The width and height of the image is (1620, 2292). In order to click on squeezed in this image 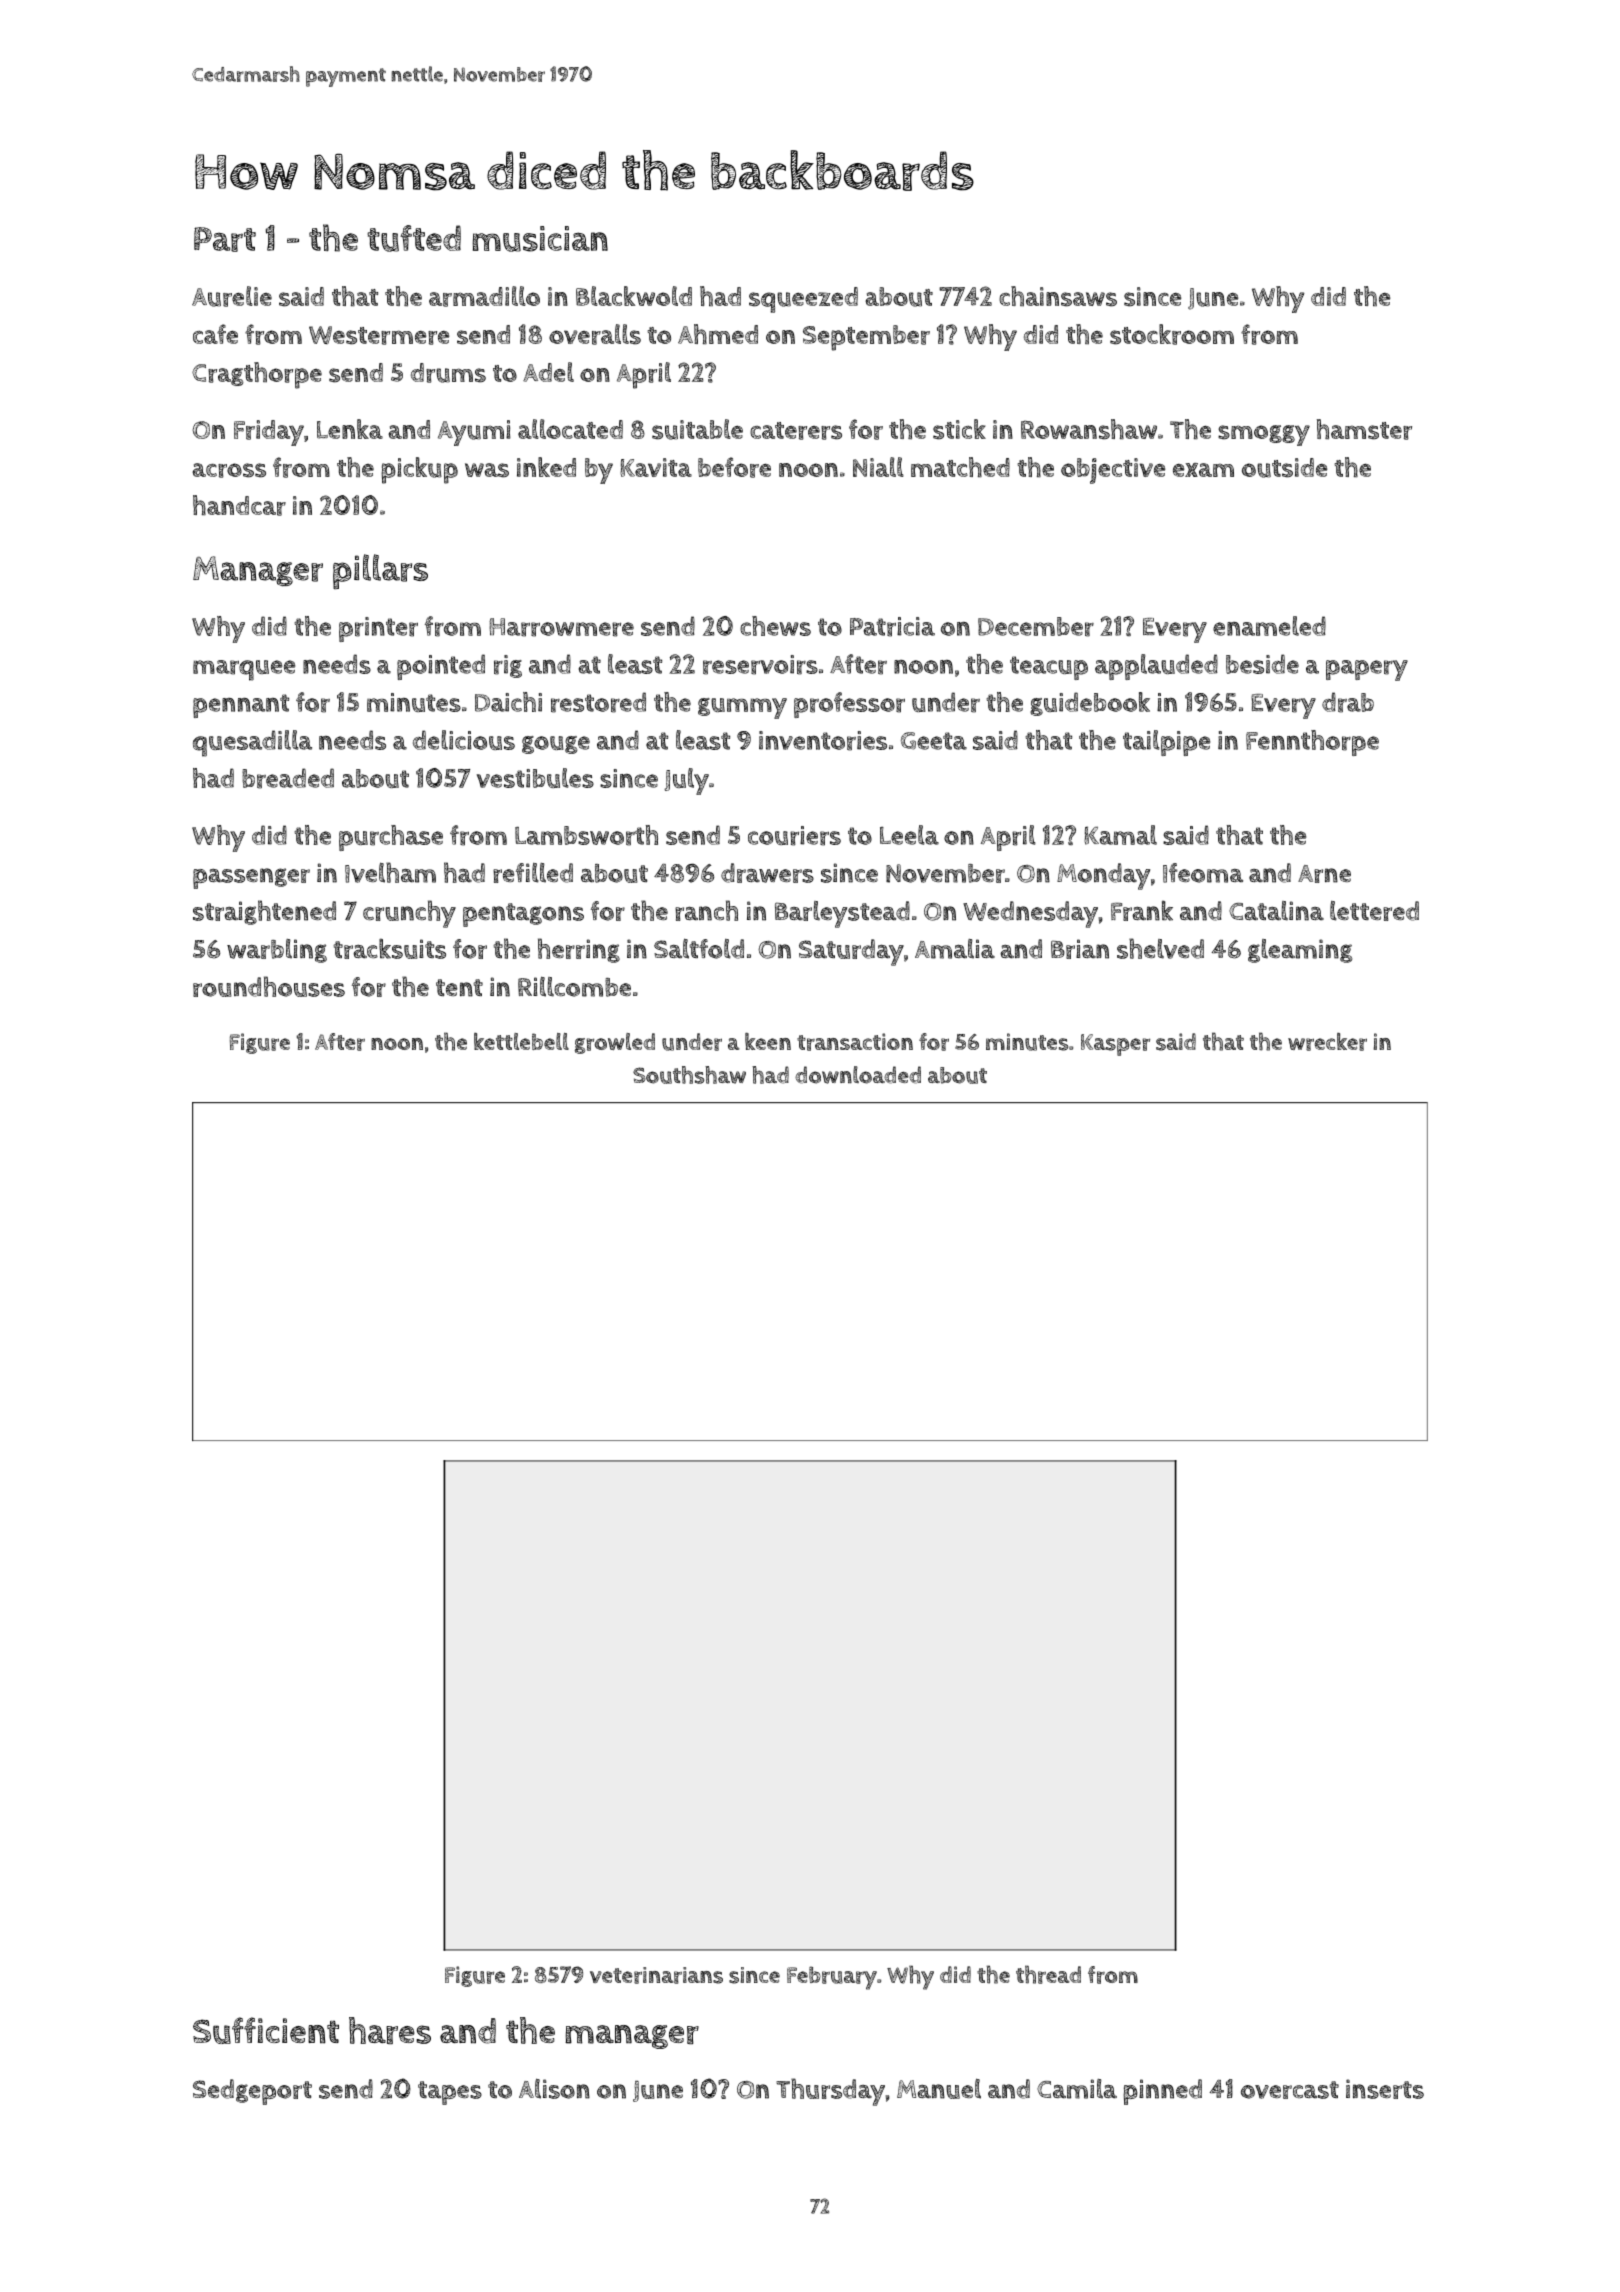, I will do `click(803, 300)`.
